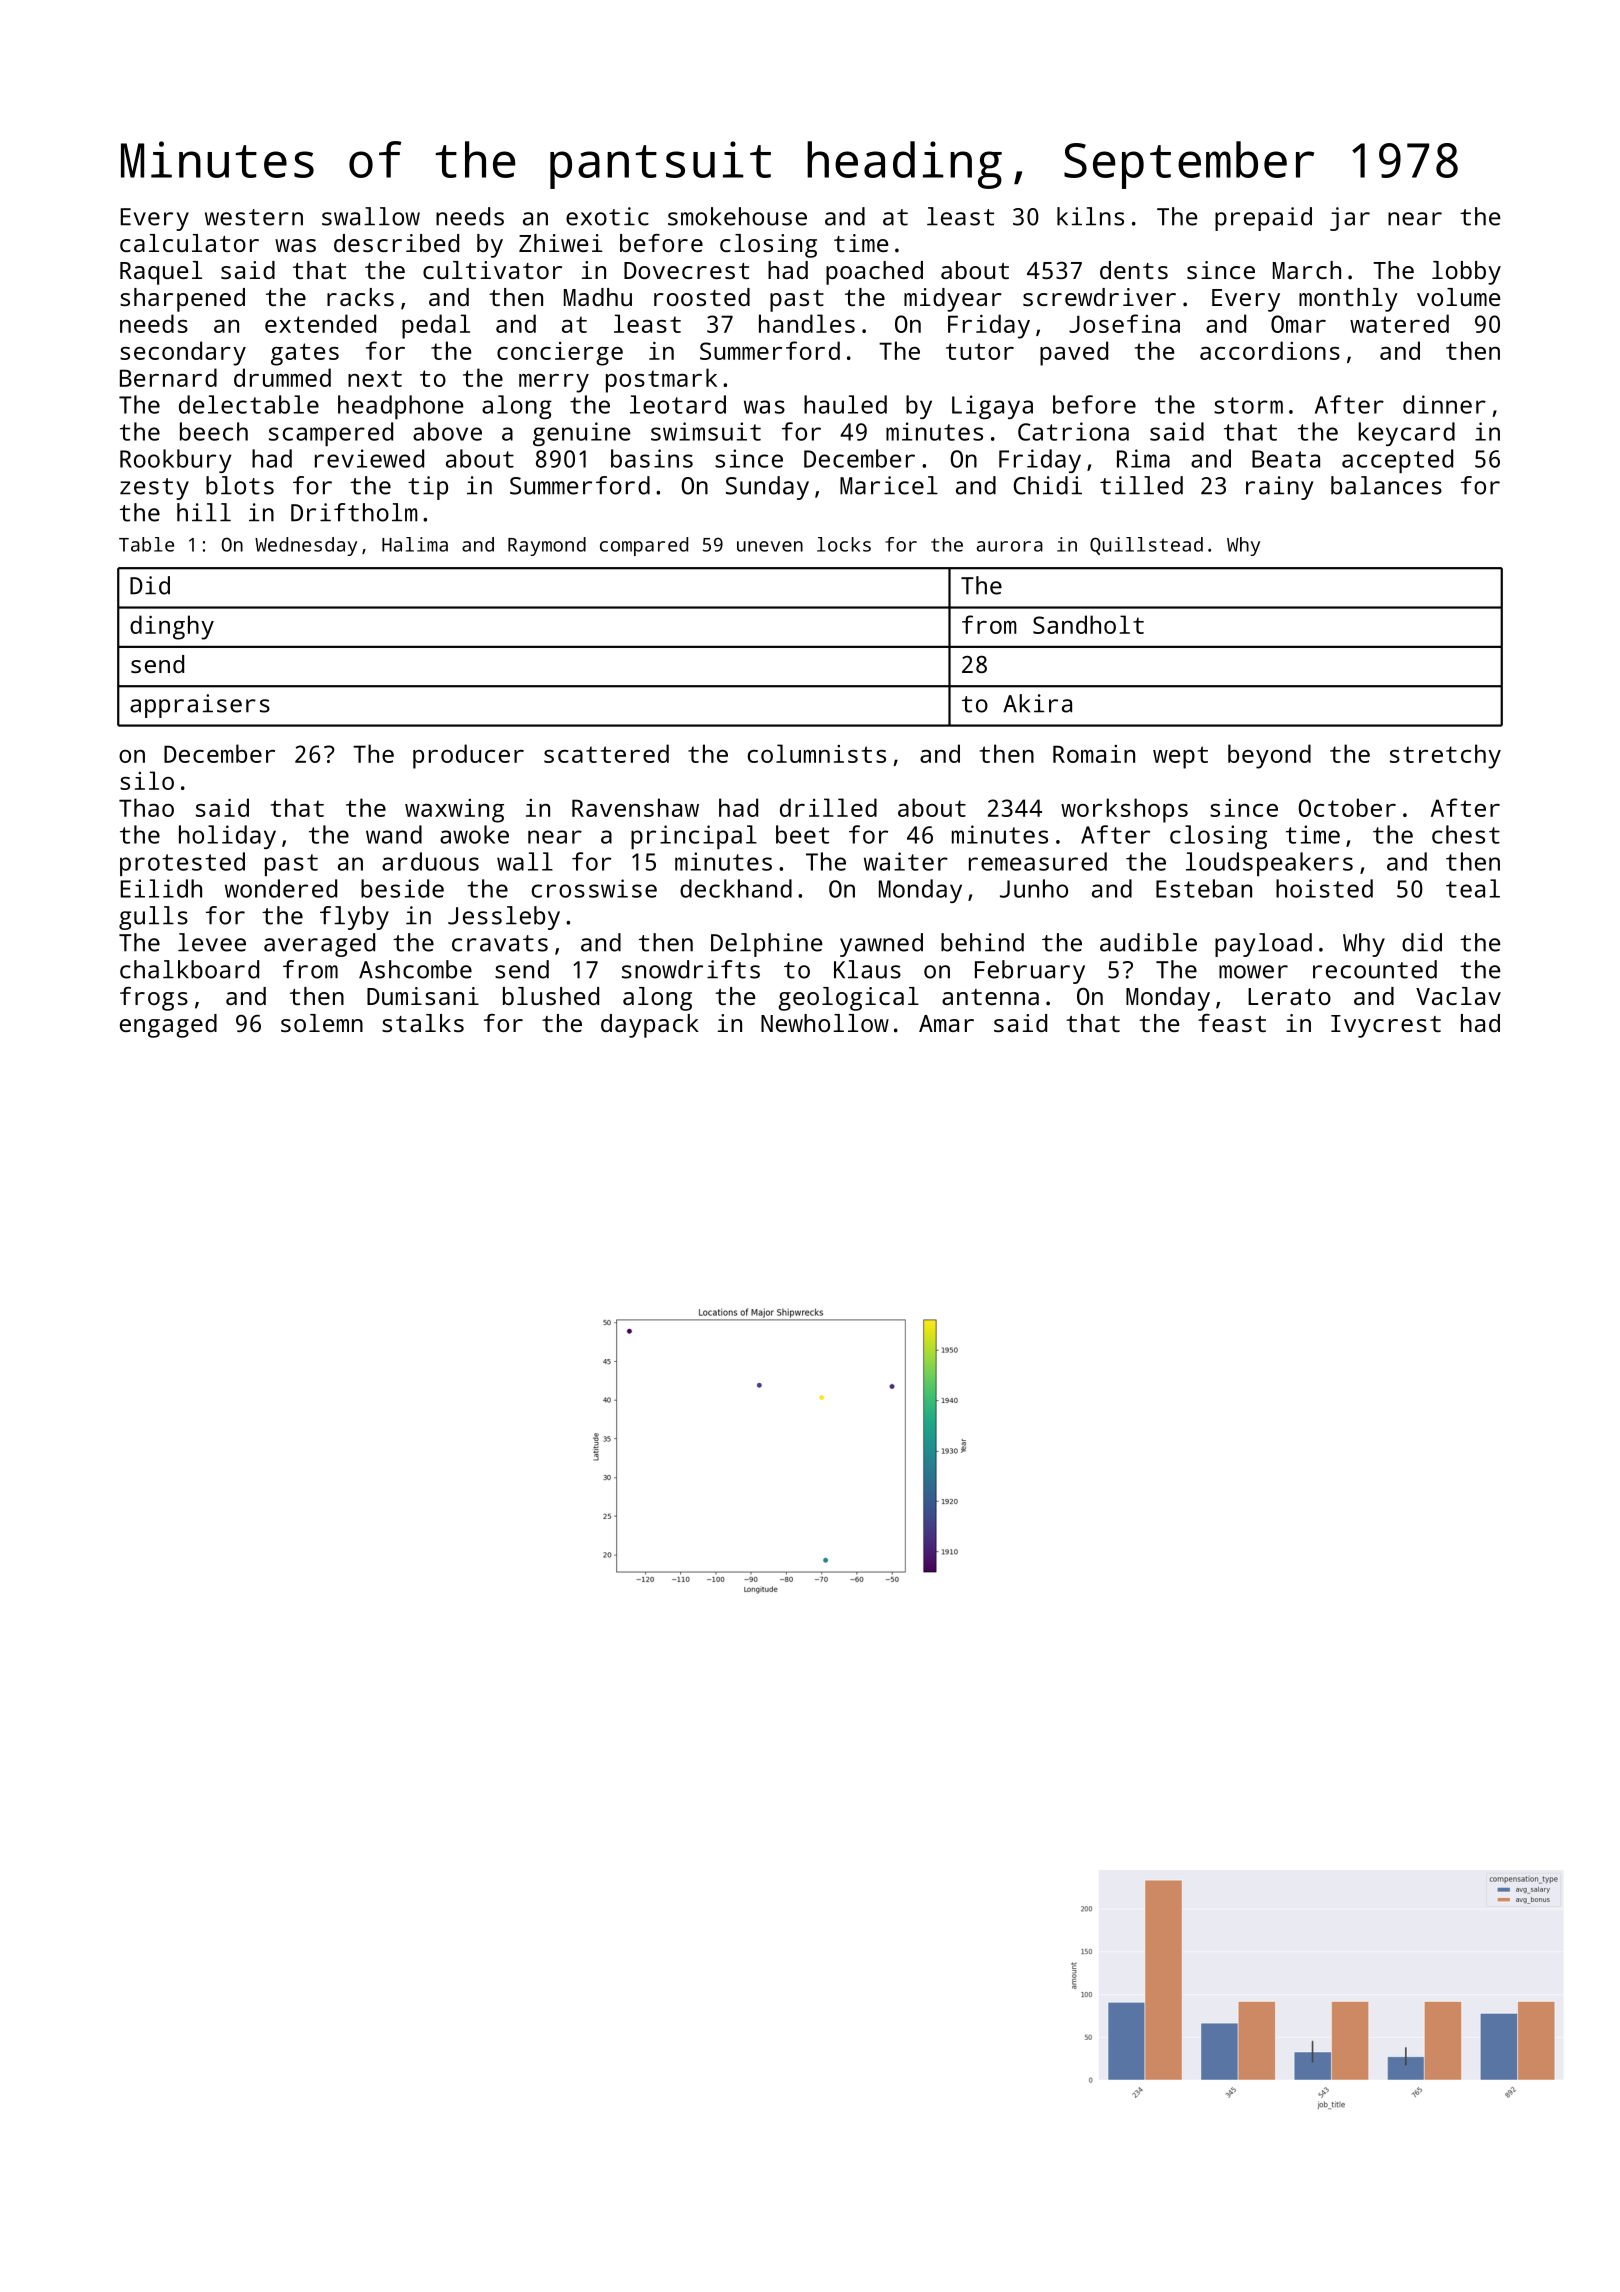  I want to click on Maricel, so click(889, 485).
